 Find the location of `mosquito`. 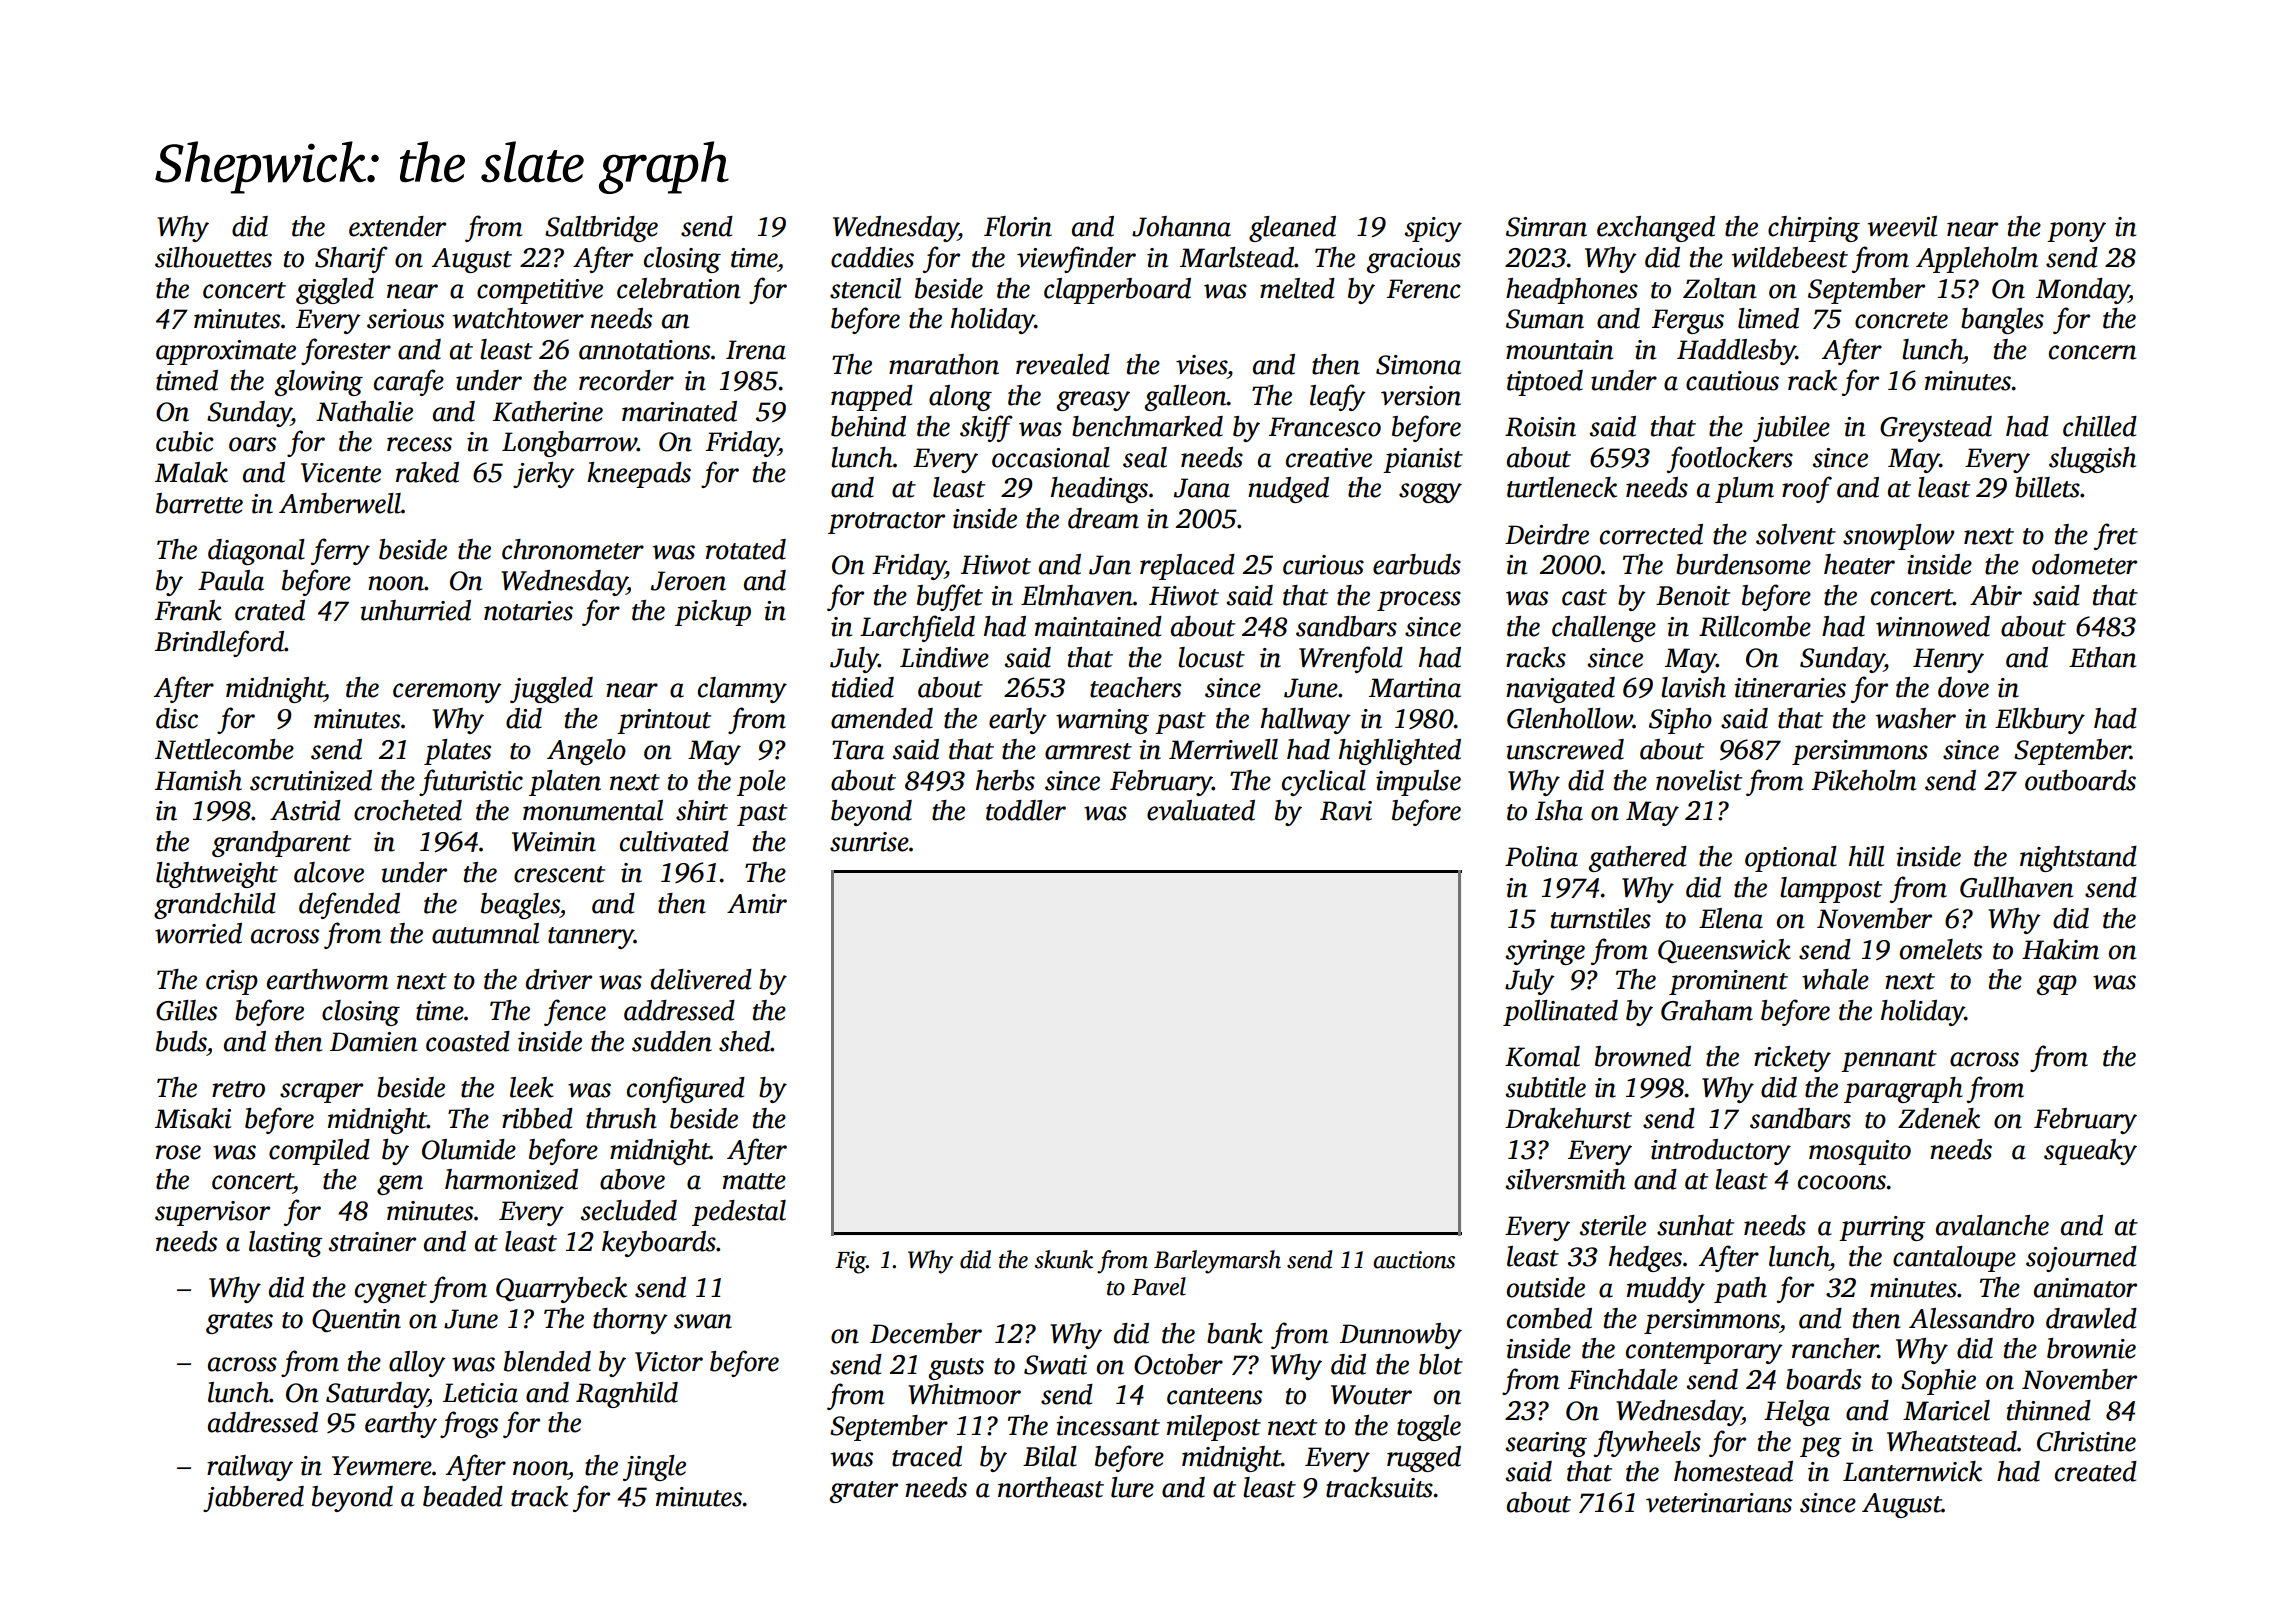

mosquito is located at coordinates (1860, 1152).
